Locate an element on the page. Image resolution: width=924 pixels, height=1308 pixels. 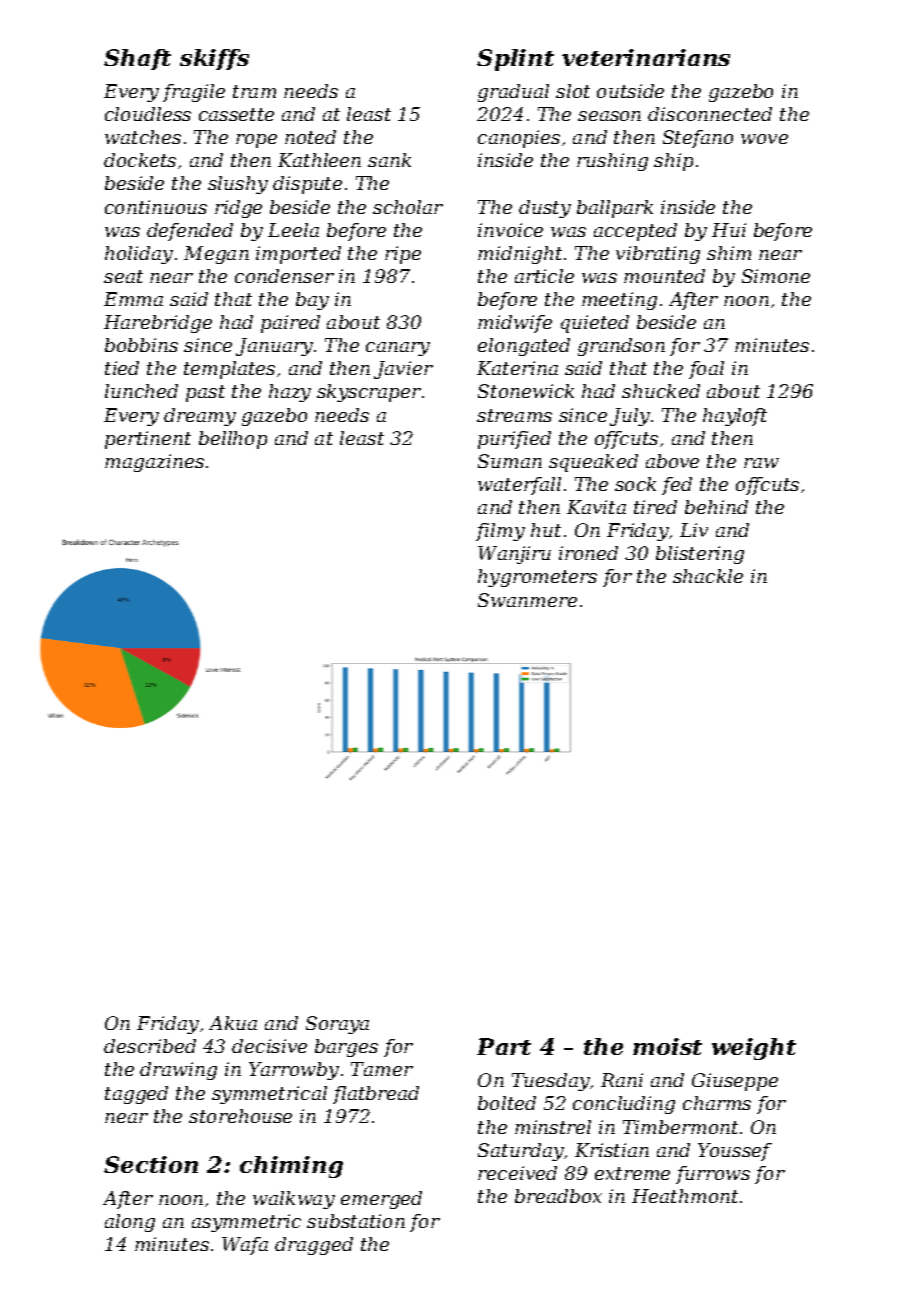
Heathmont is located at coordinates (685, 1196).
